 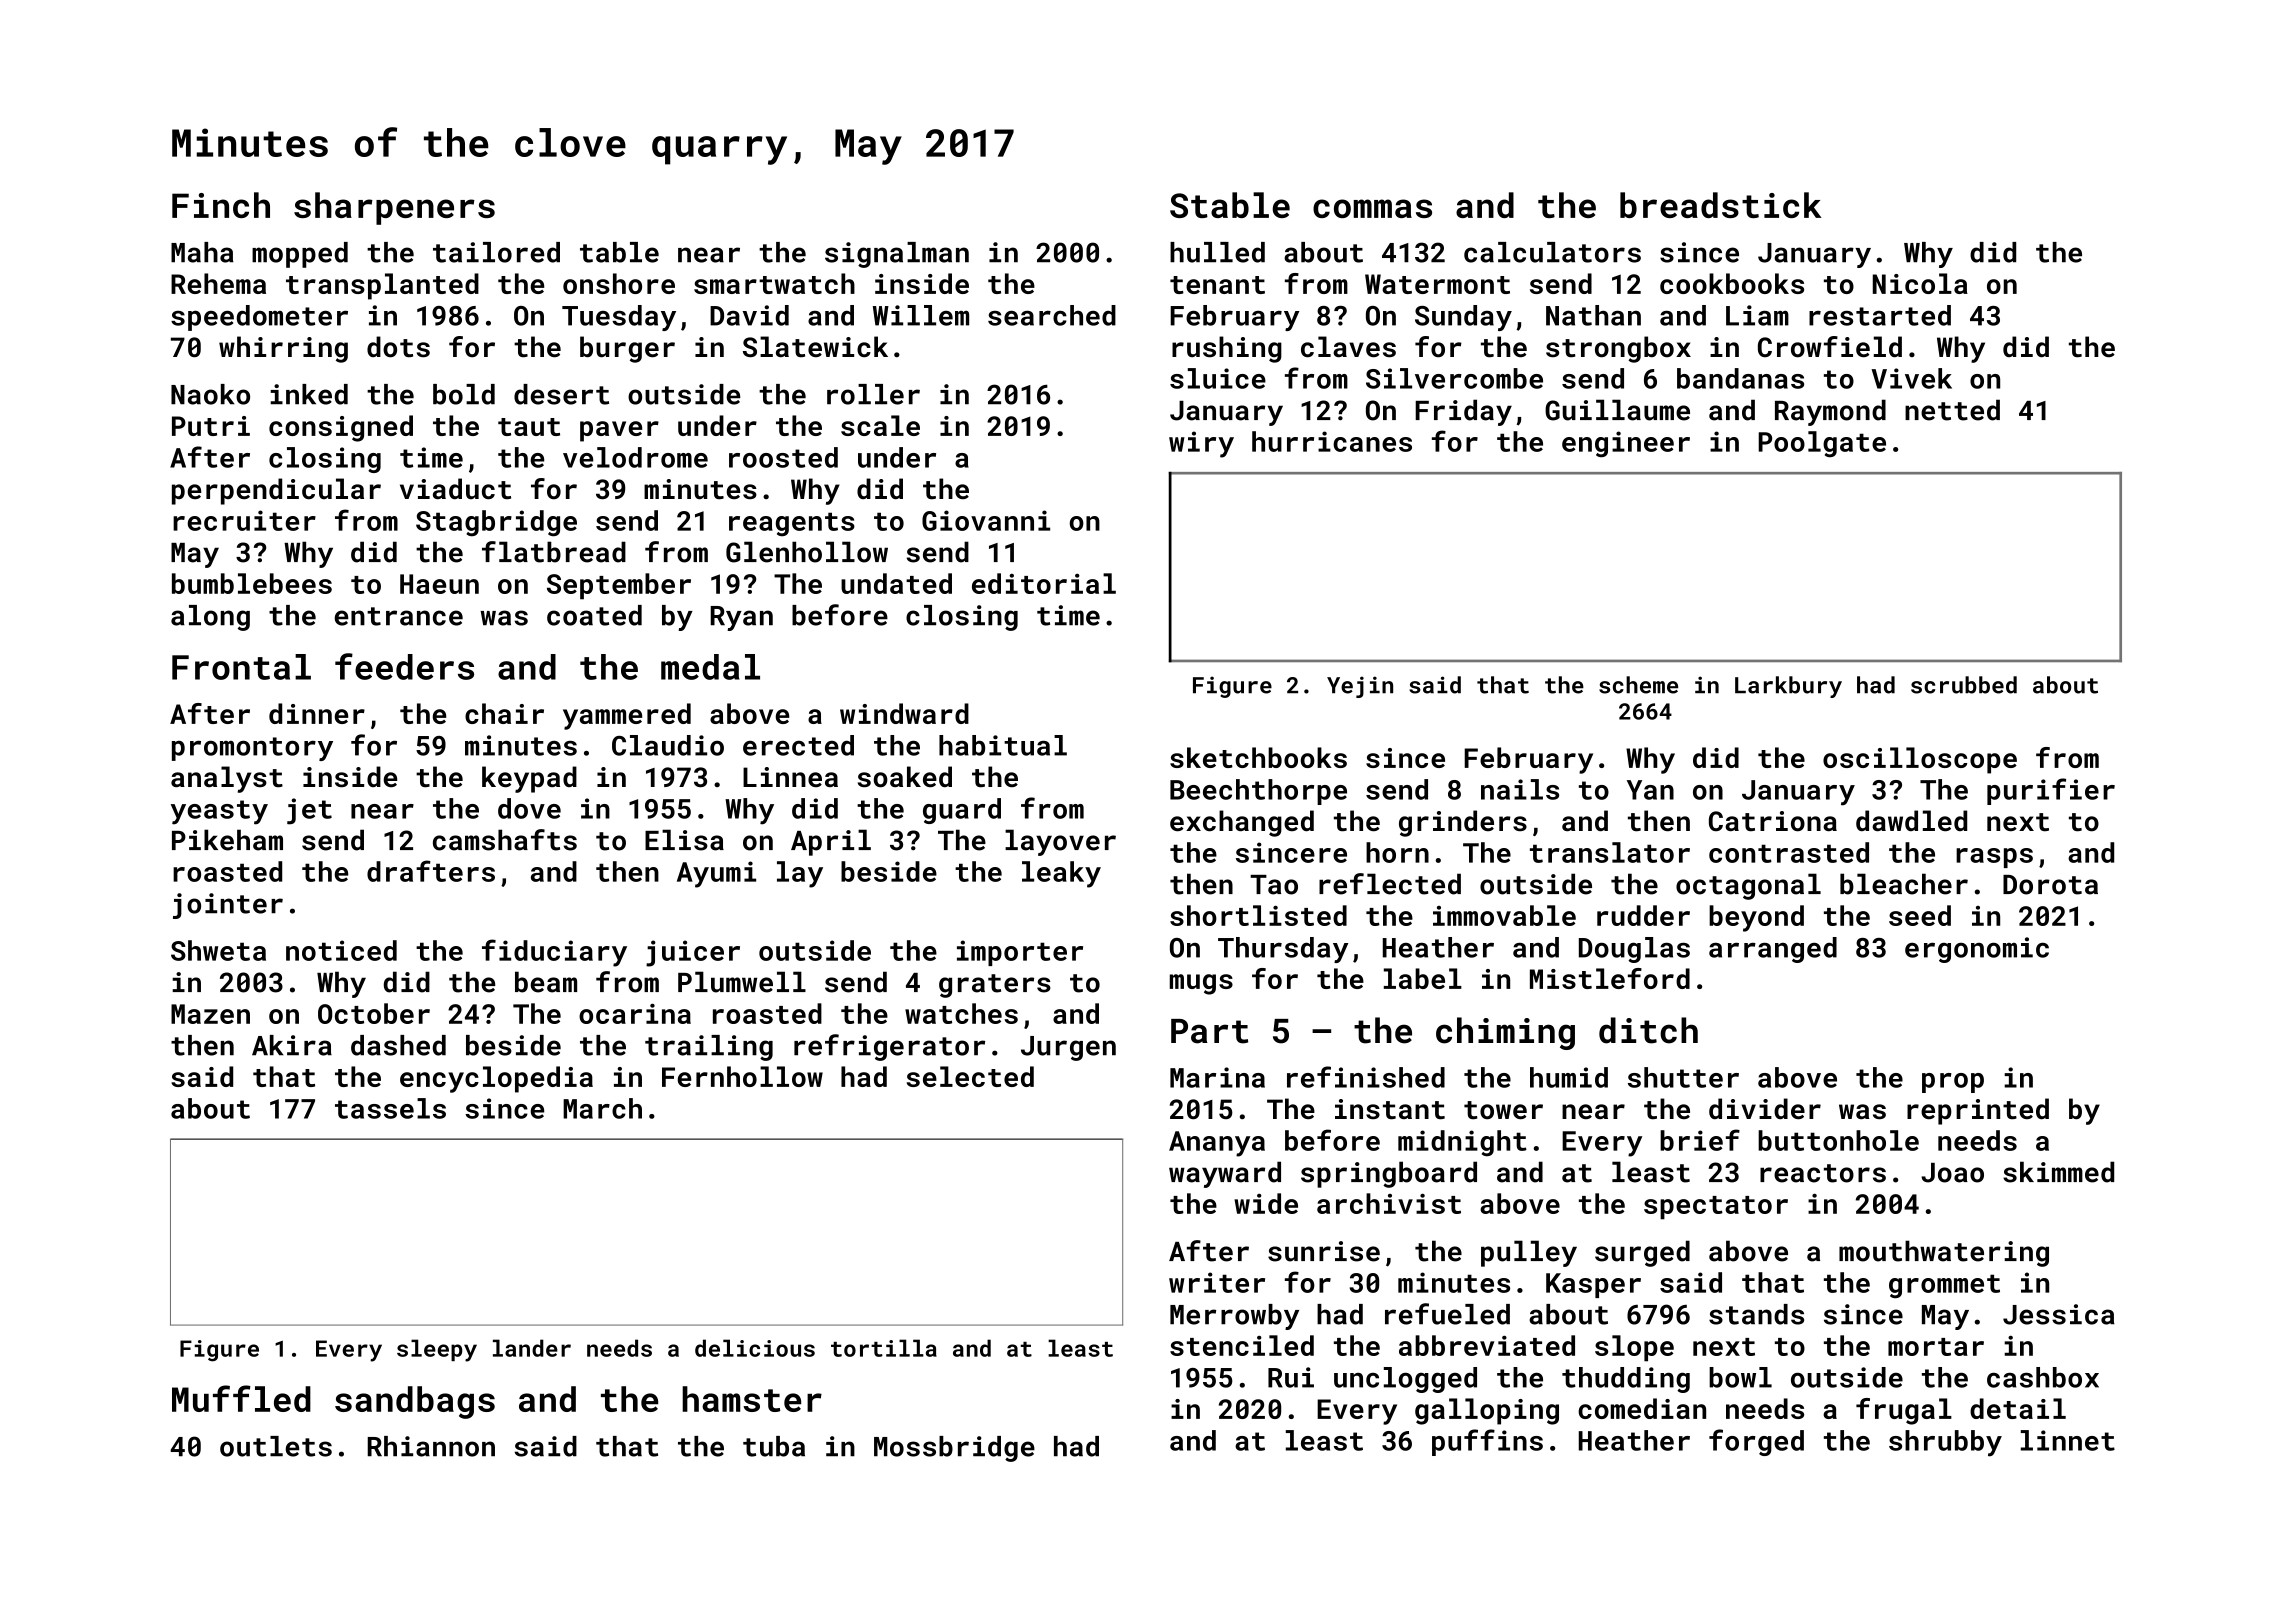 I want to click on breadstick, so click(x=1721, y=205).
